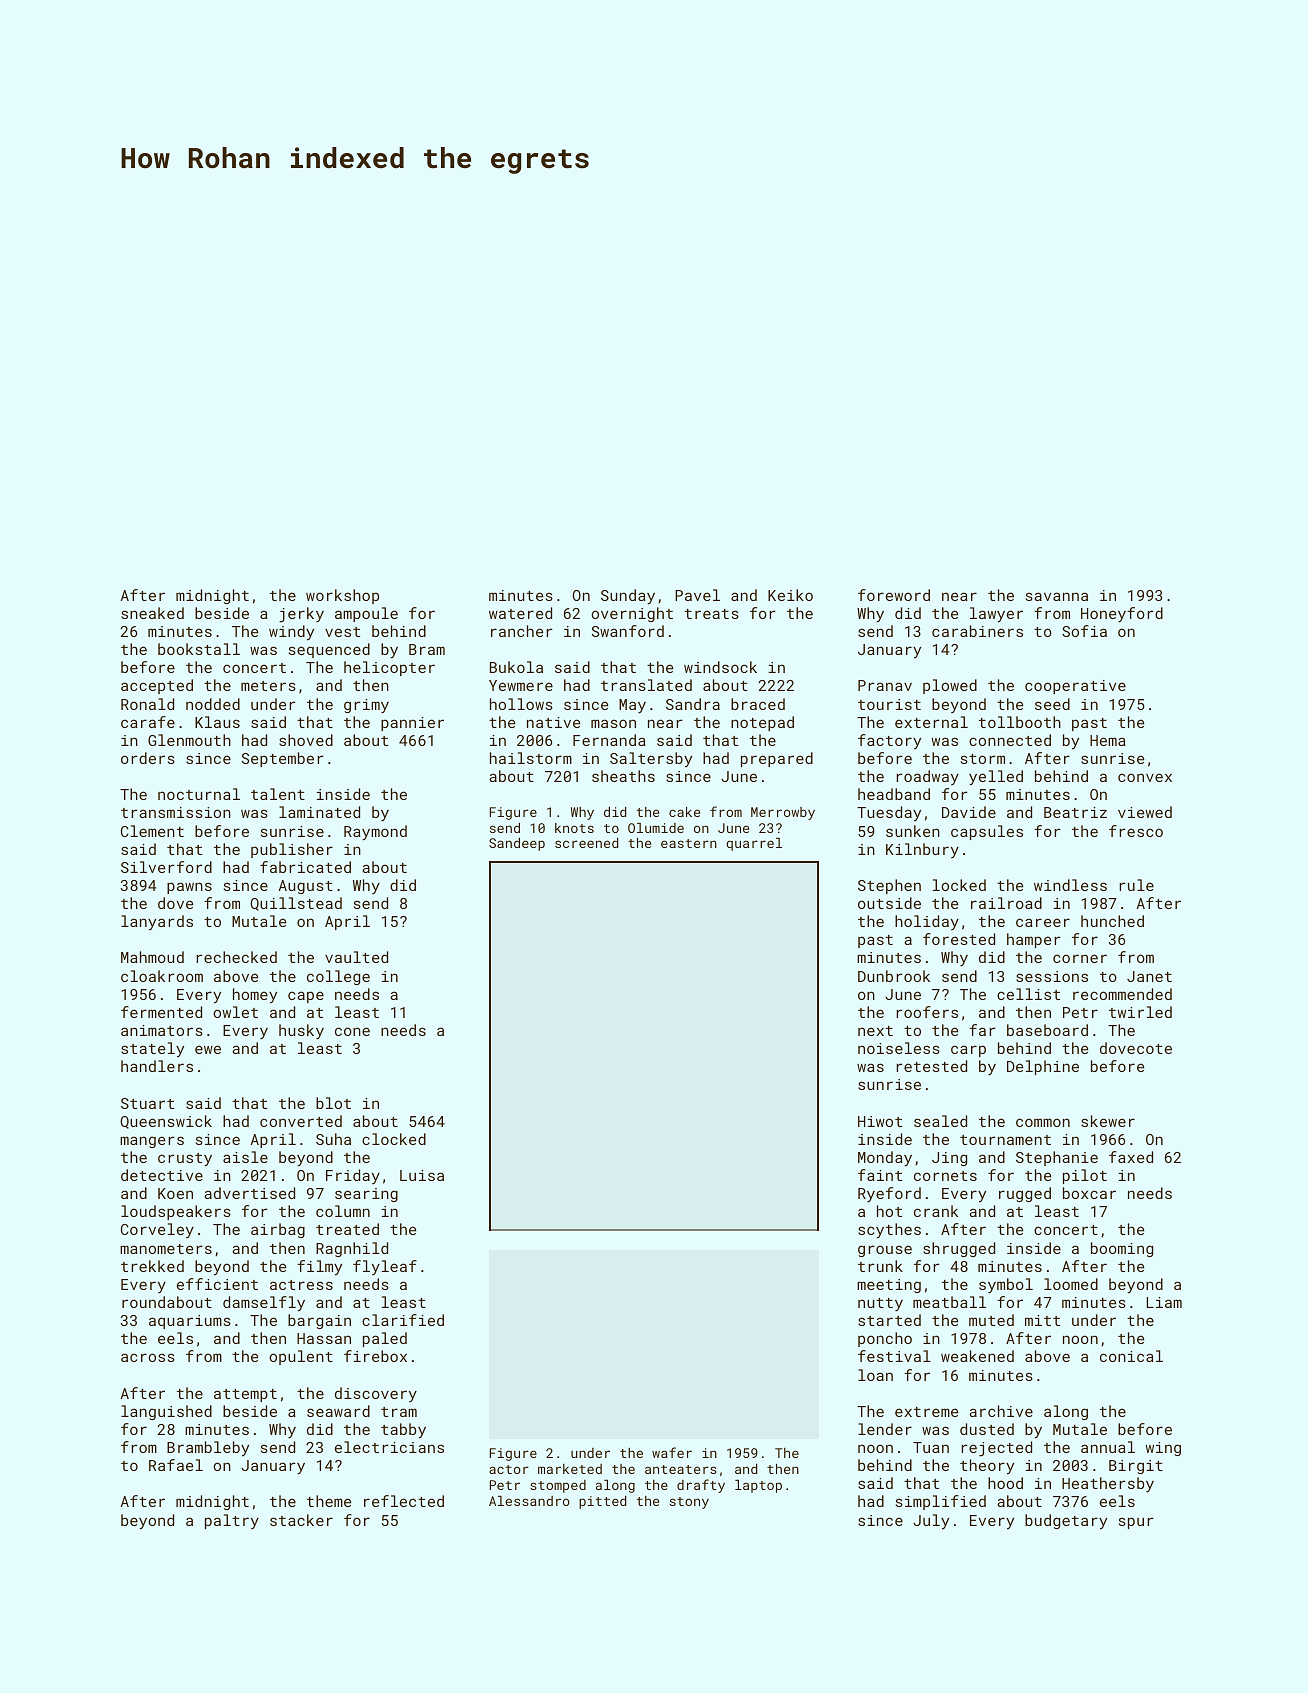 The width and height of the image is (1308, 1693). What do you see at coordinates (1057, 596) in the image?
I see `savanna` at bounding box center [1057, 596].
